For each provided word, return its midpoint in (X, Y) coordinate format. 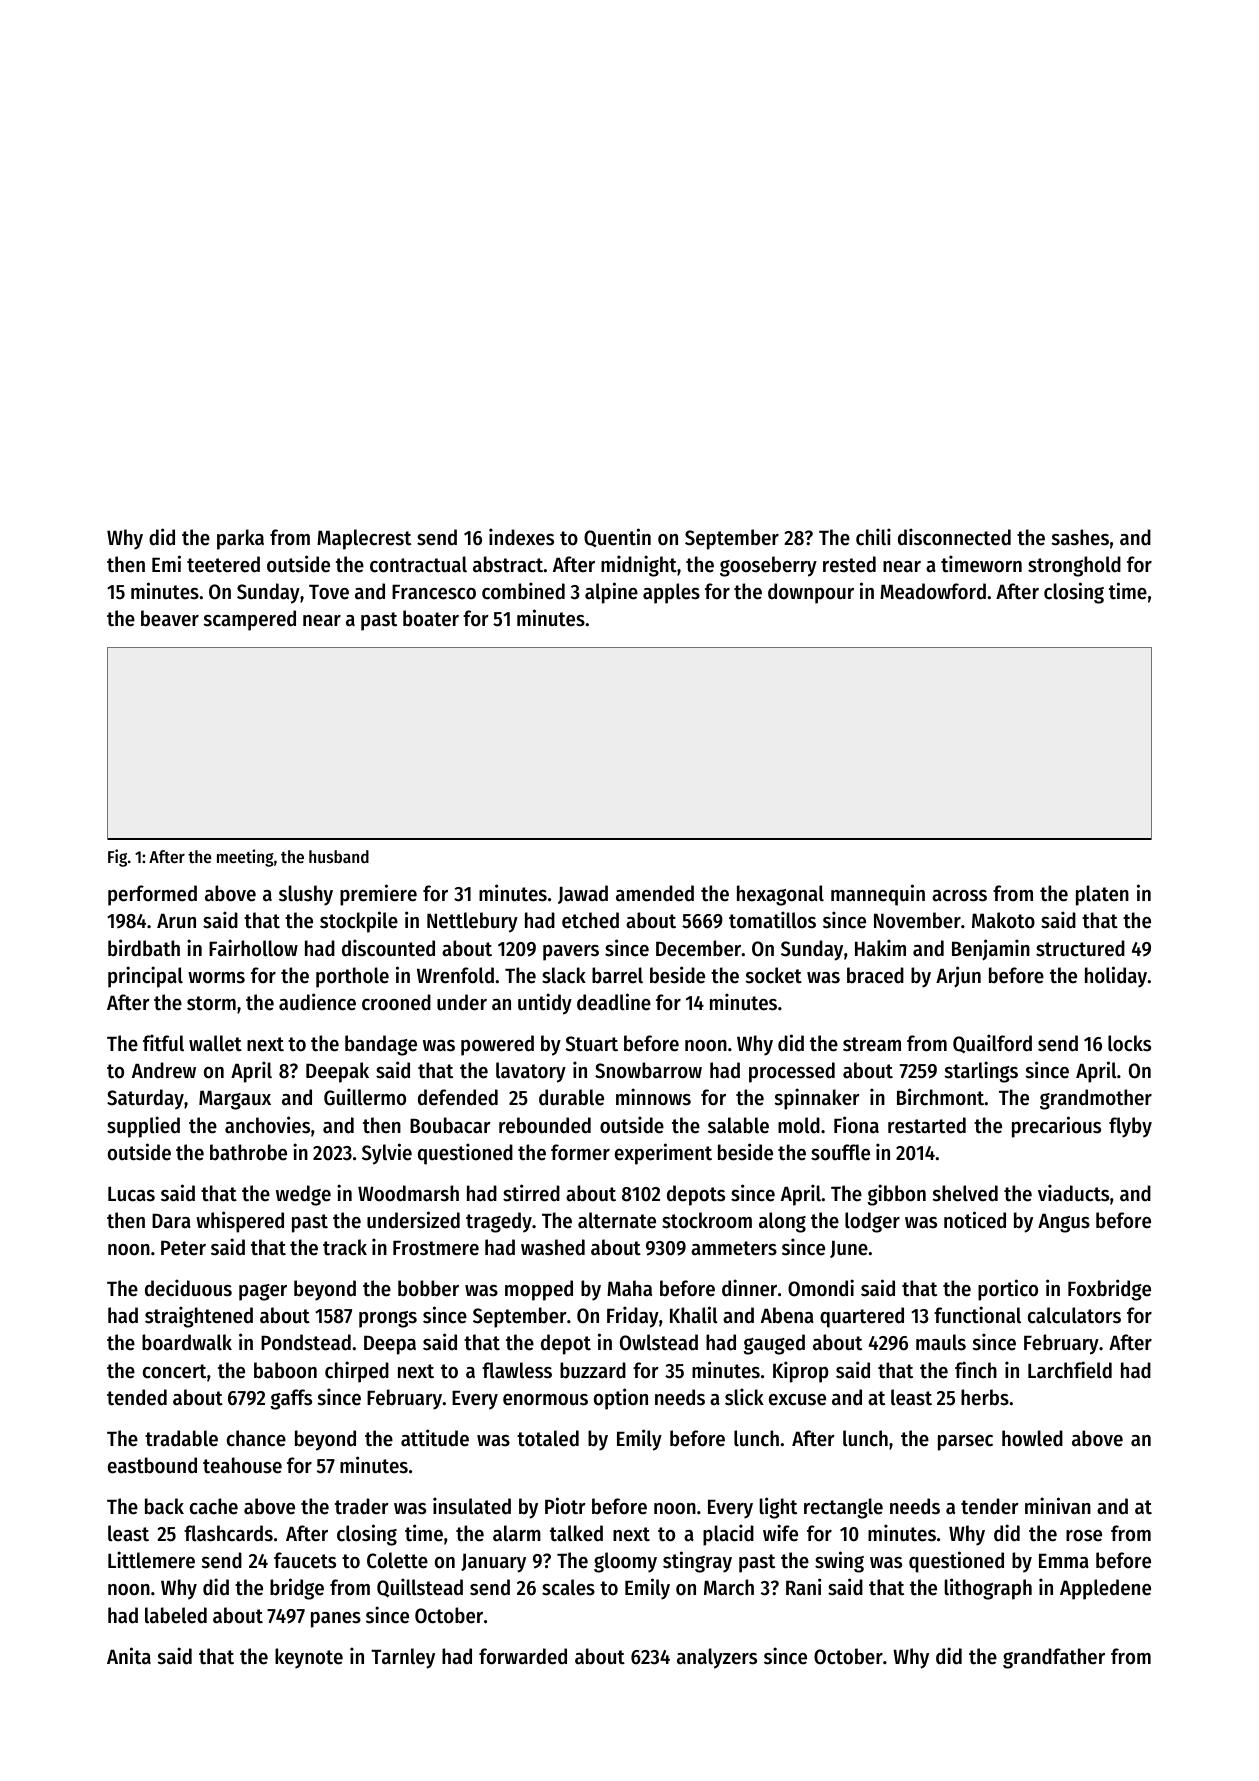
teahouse (242, 1465)
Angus (1064, 1223)
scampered (250, 620)
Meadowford (933, 591)
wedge (303, 1195)
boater (431, 618)
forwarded (523, 1656)
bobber (428, 1288)
